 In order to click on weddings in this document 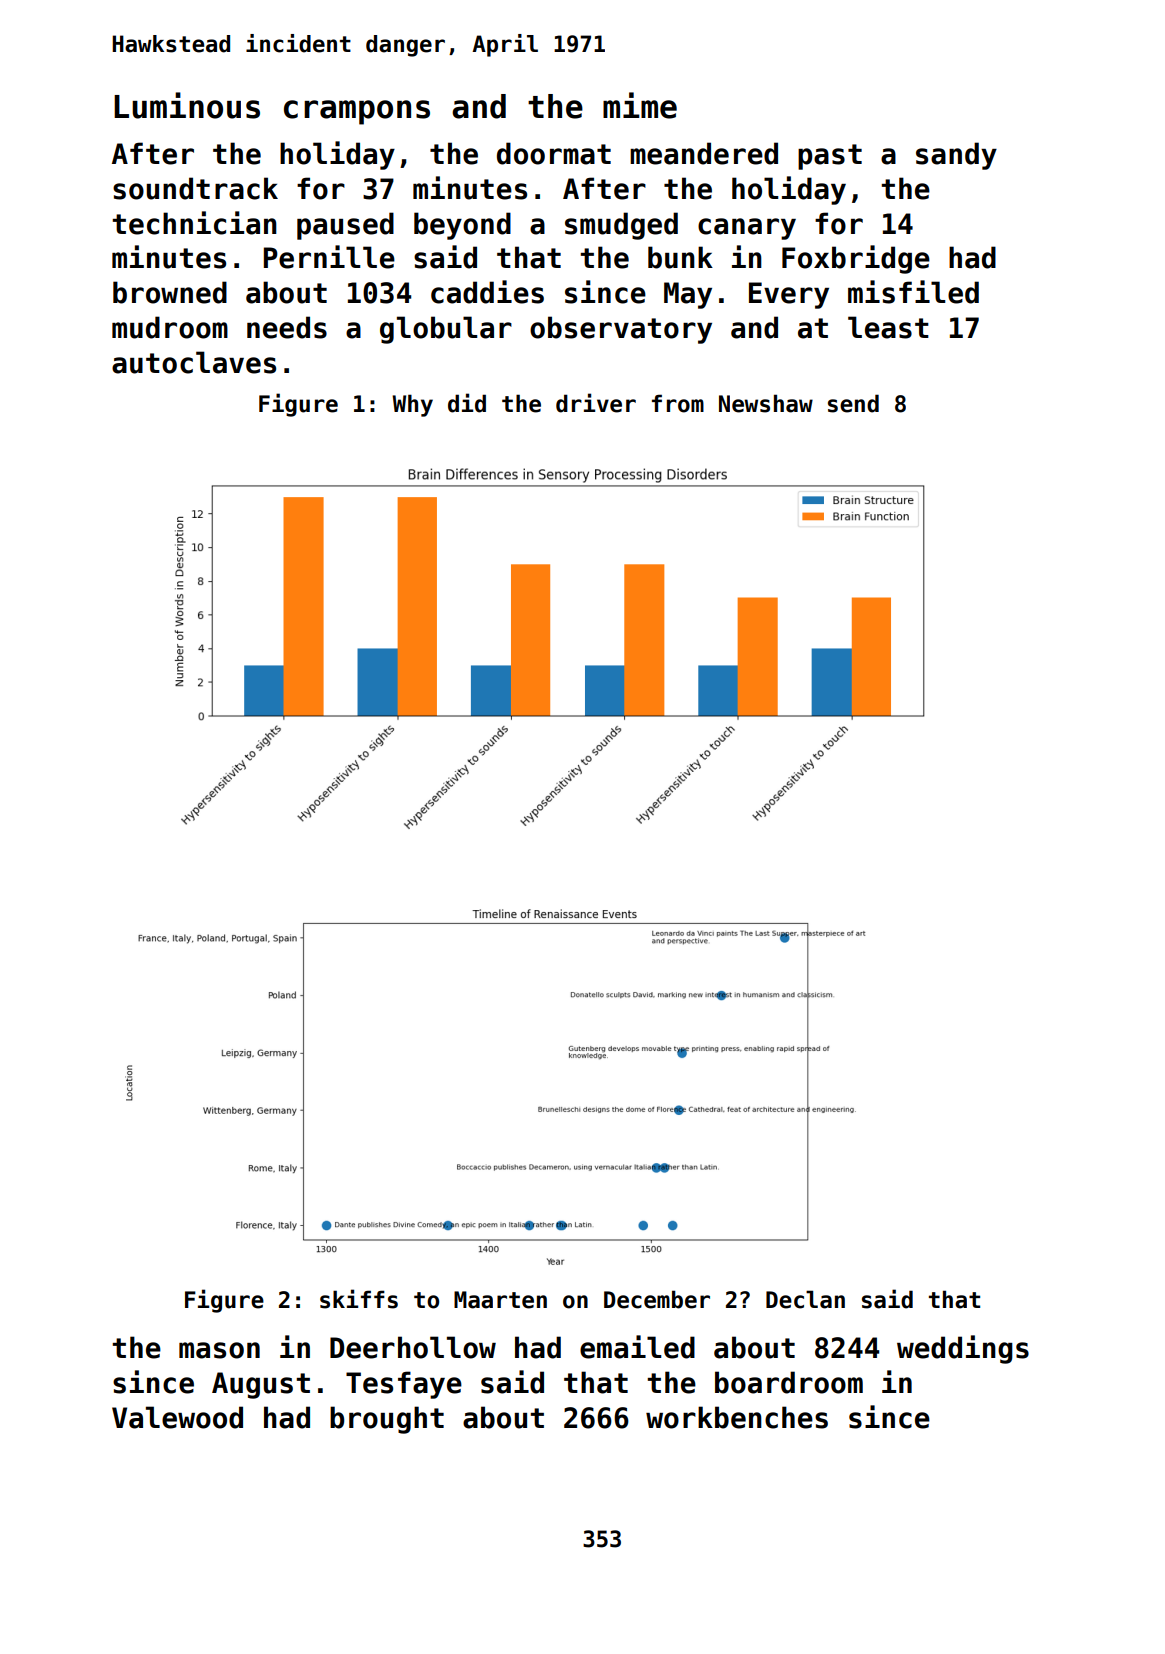, I will do `click(963, 1349)`.
